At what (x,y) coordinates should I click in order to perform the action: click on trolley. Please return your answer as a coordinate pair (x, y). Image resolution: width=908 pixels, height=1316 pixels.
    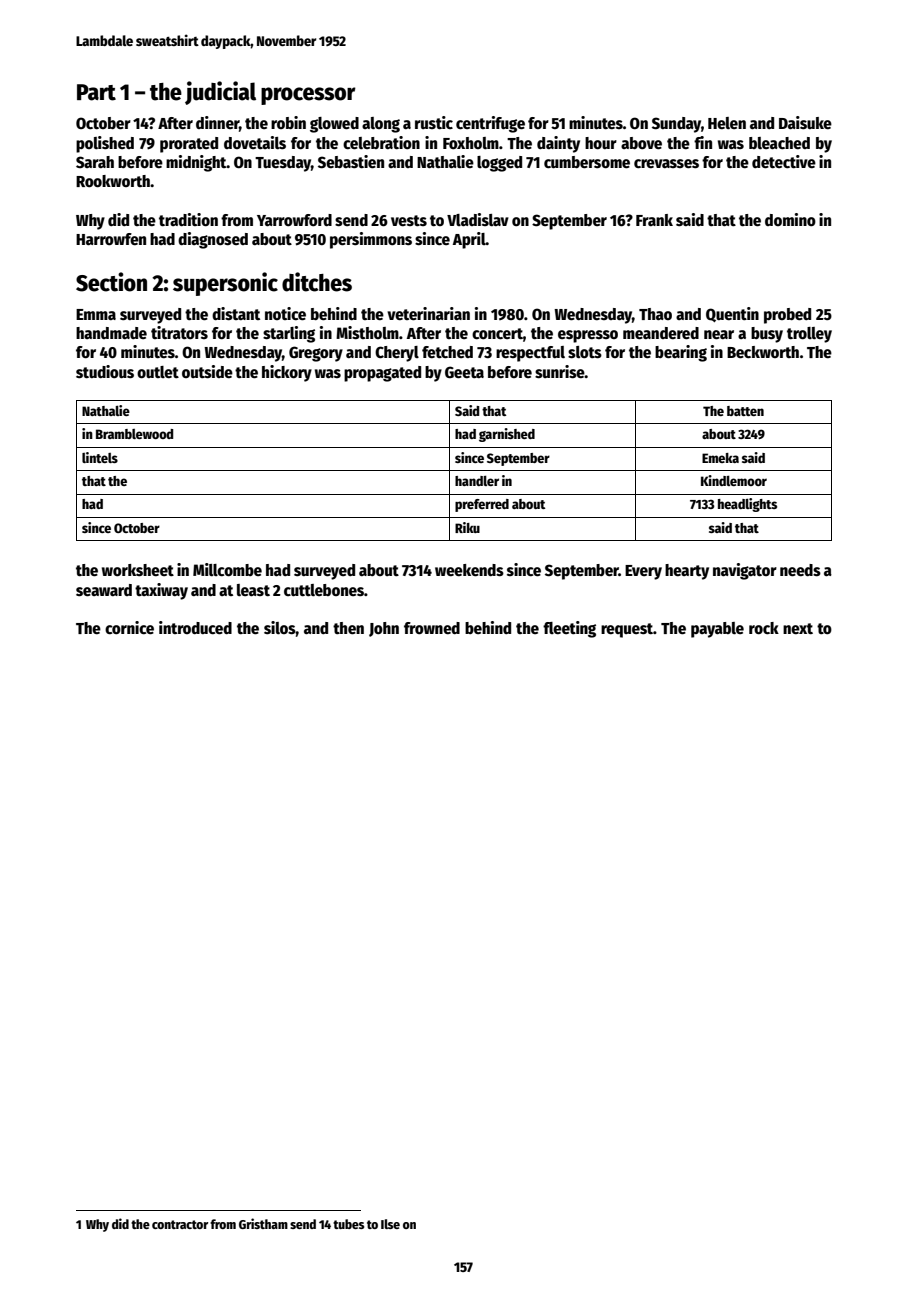
    Looking at the image, I should click on (809, 335).
